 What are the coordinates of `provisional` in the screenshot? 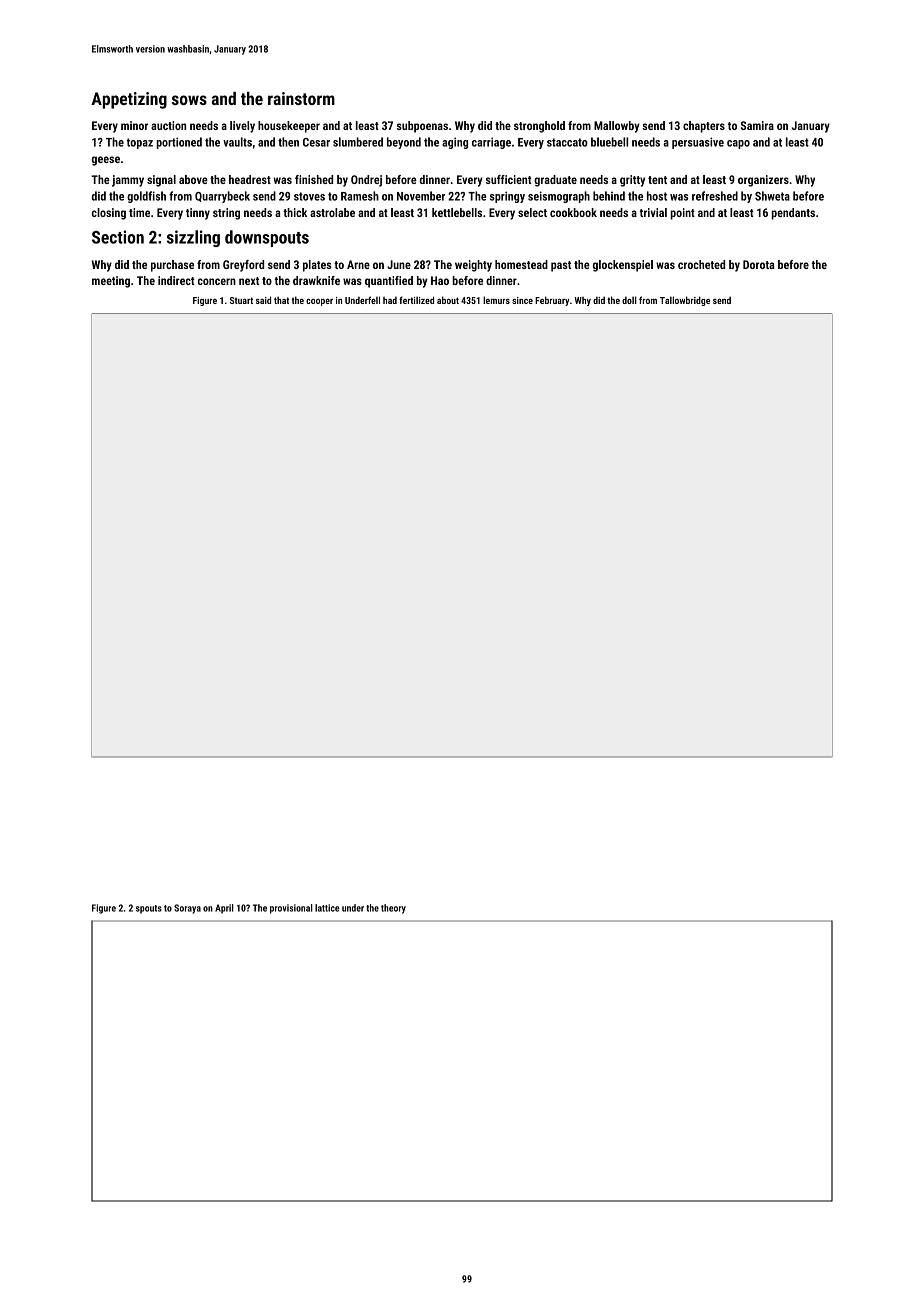 It's located at (291, 909).
